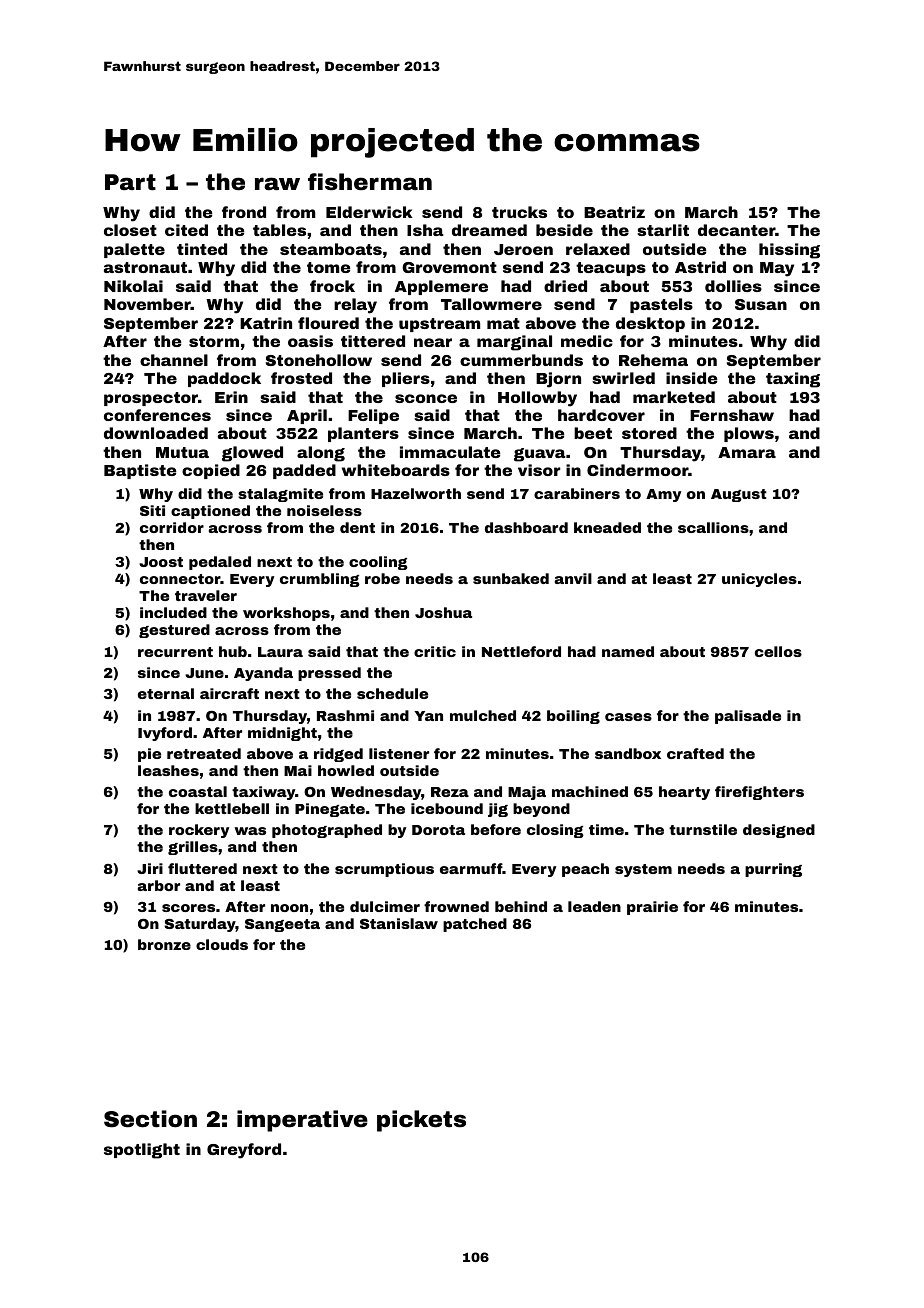 This page has width=924, height=1308. I want to click on Elderwick, so click(369, 212).
